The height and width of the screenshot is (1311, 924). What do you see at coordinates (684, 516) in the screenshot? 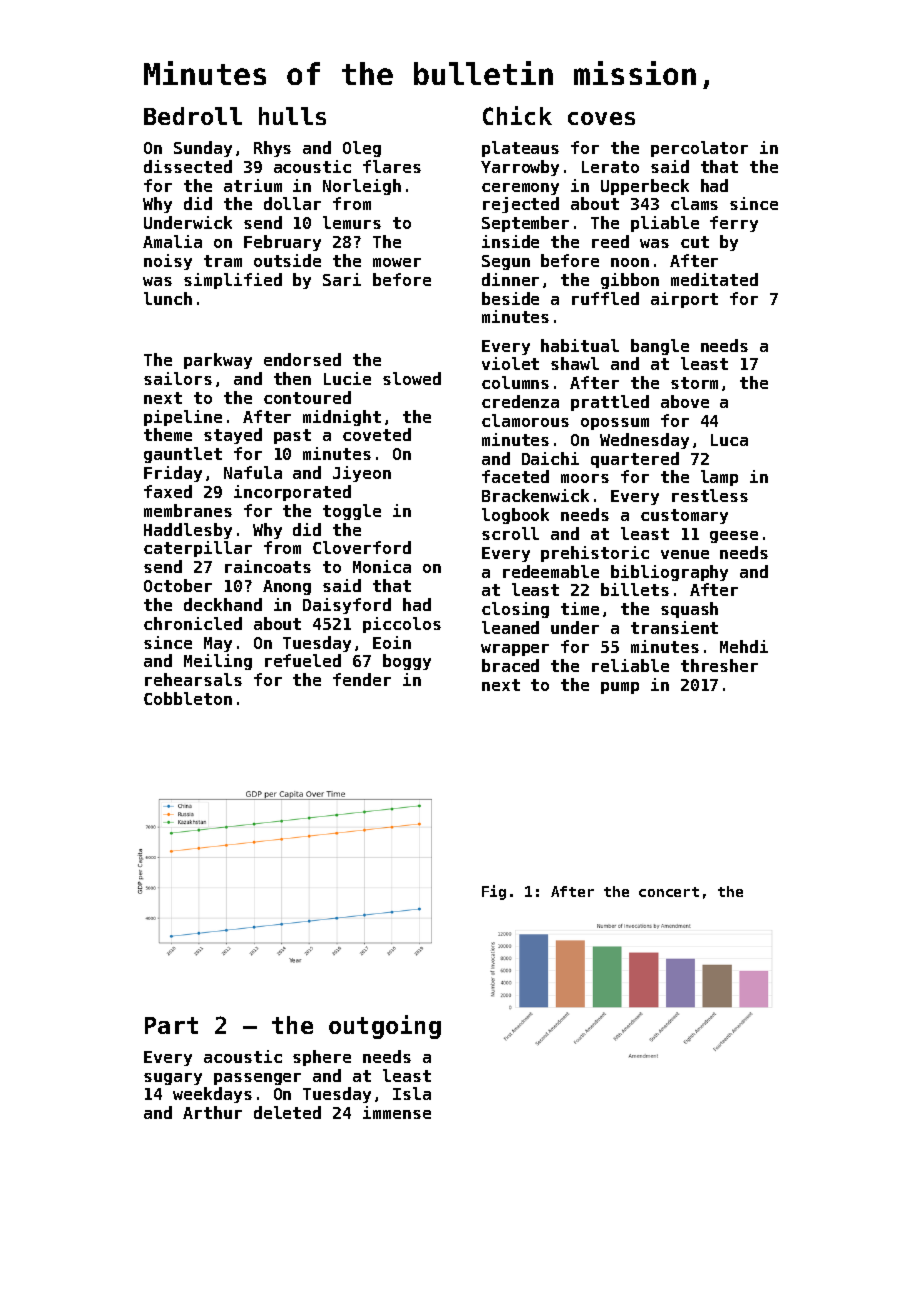
I see `customary` at bounding box center [684, 516].
